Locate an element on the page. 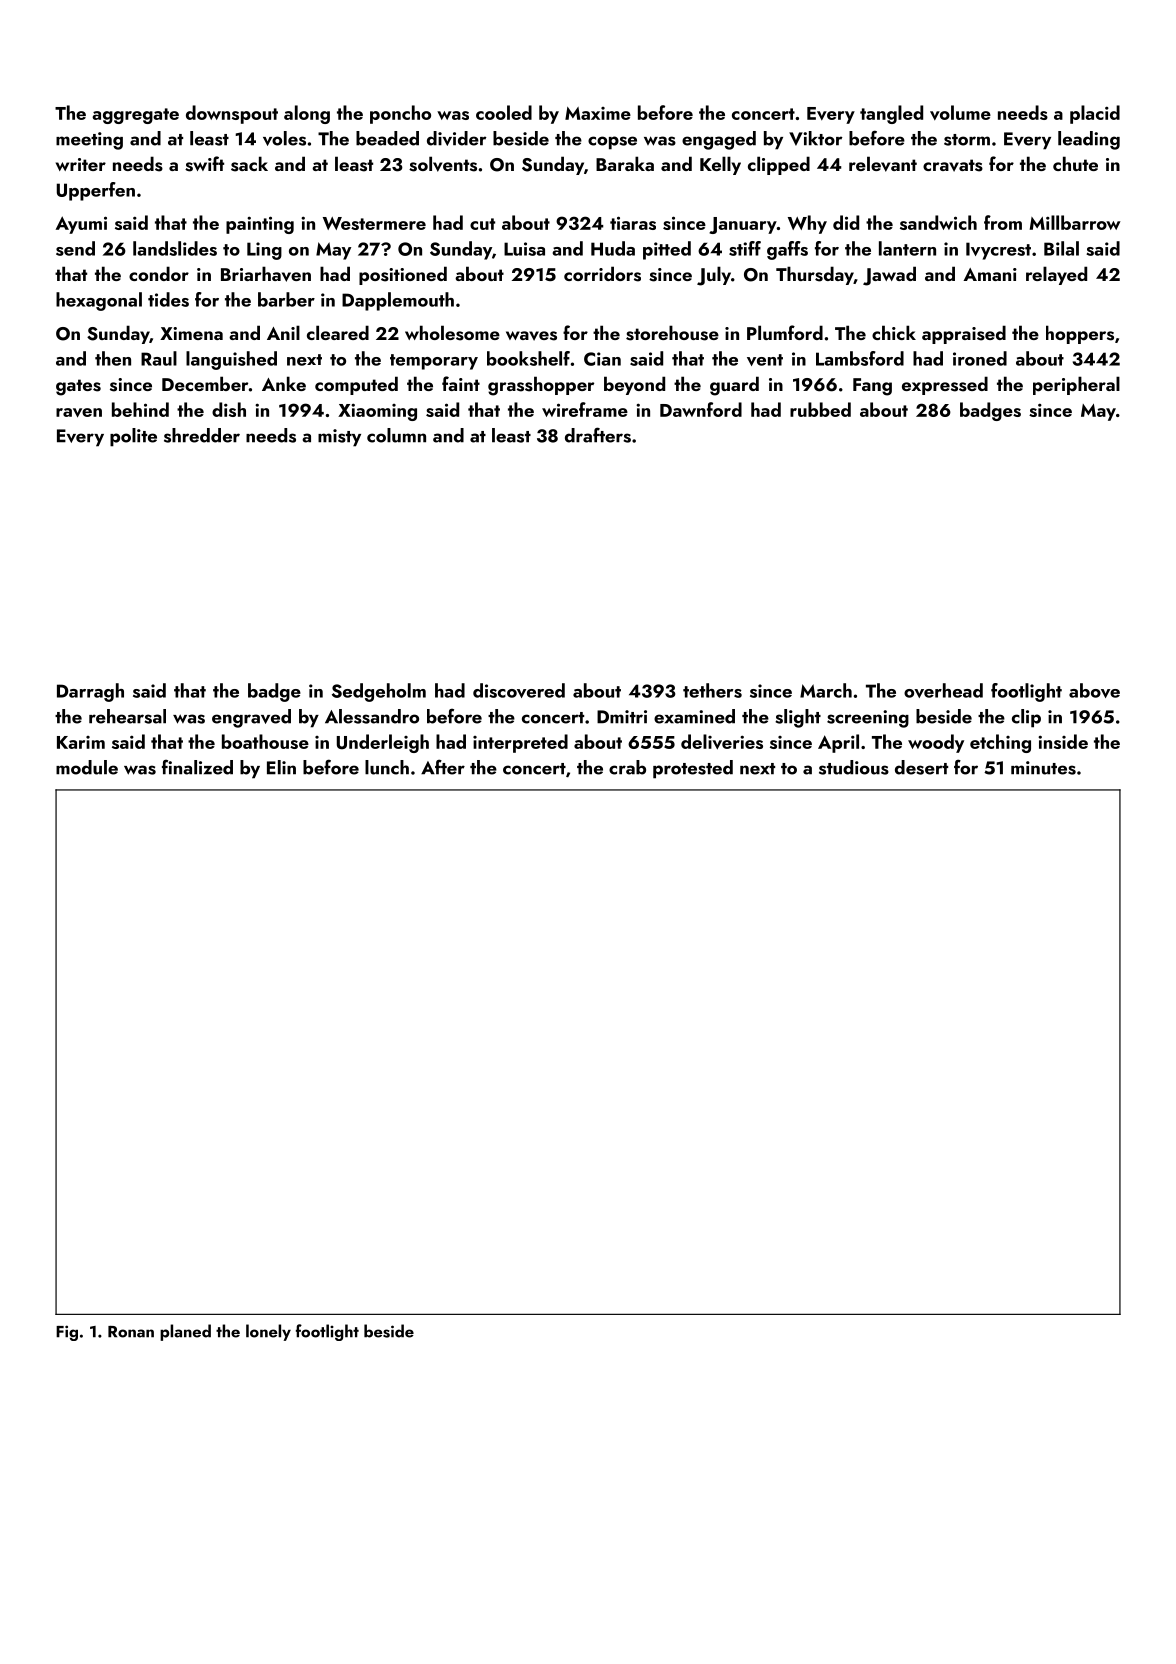 This page has height=1664, width=1176. relayed is located at coordinates (1056, 275).
